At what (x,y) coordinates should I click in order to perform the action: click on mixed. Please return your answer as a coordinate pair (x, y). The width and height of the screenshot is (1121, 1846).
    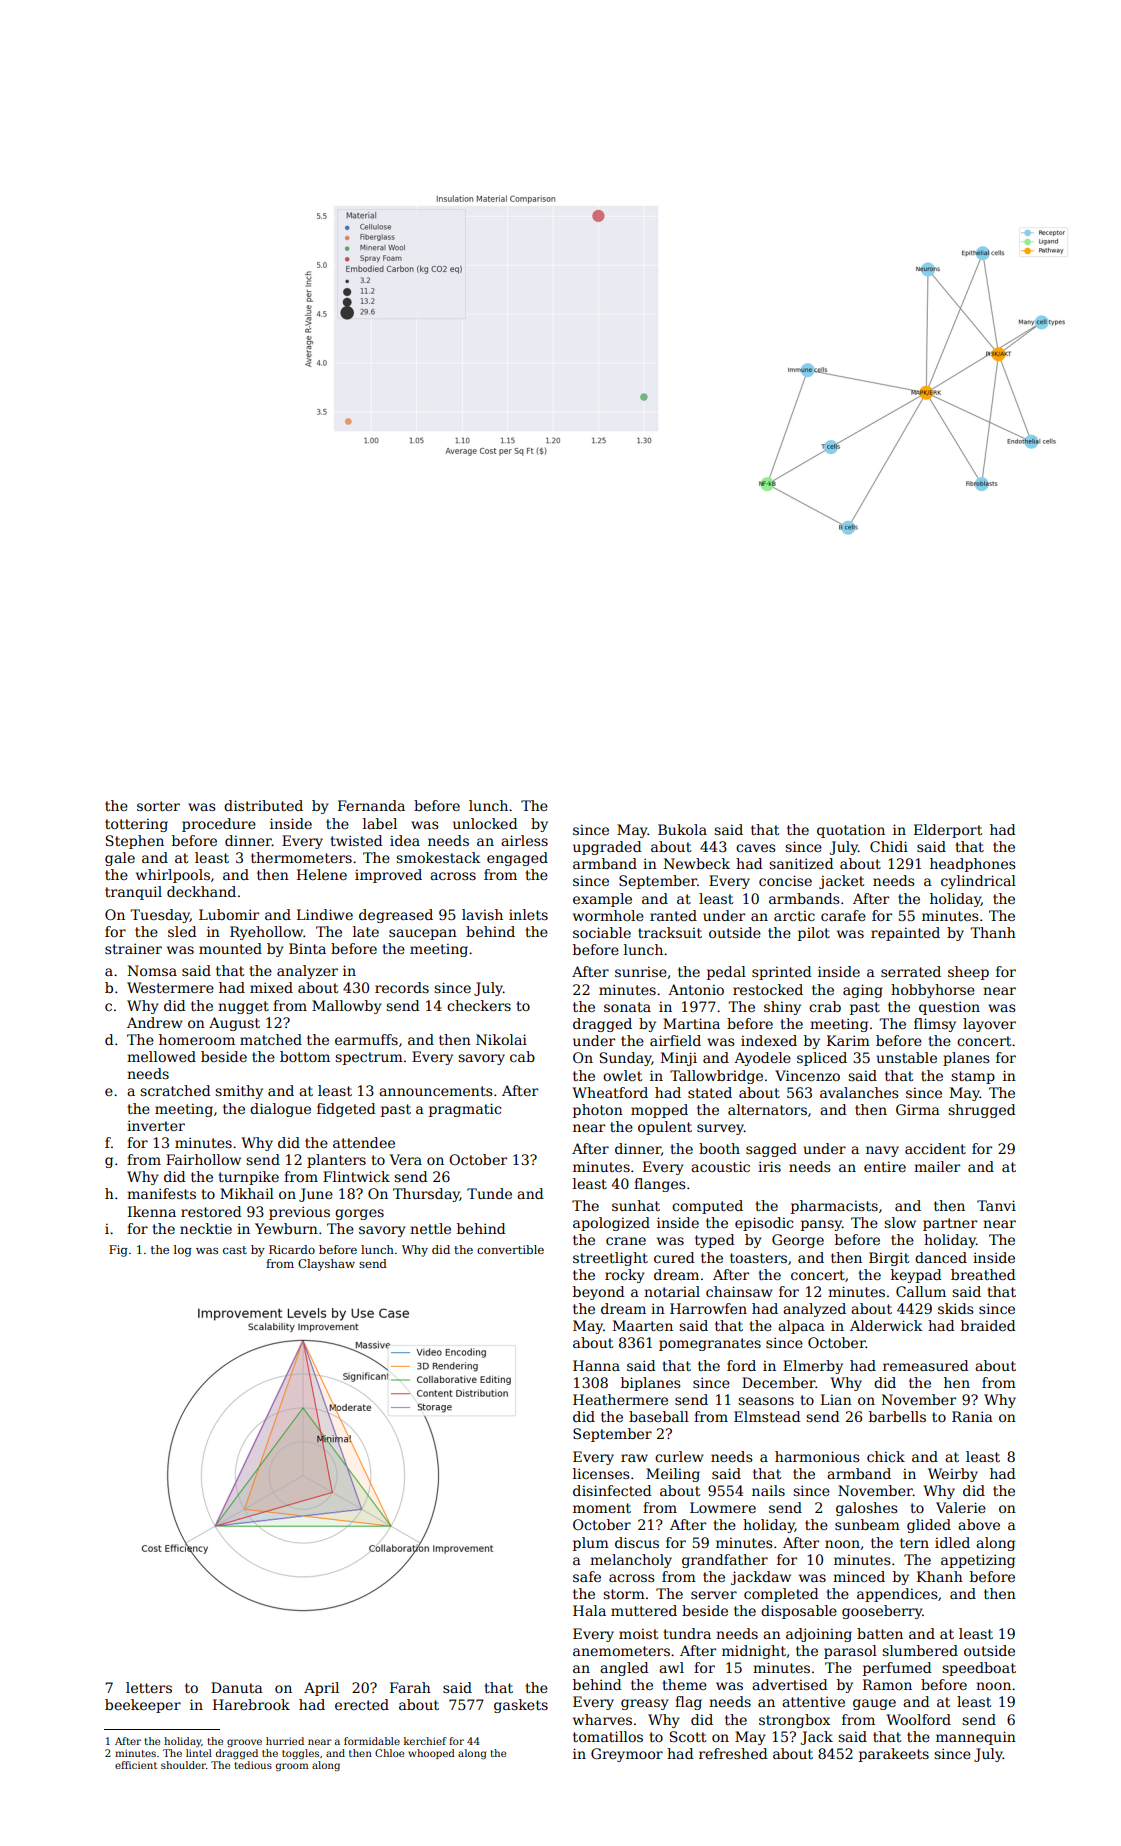
    Looking at the image, I should click on (271, 987).
